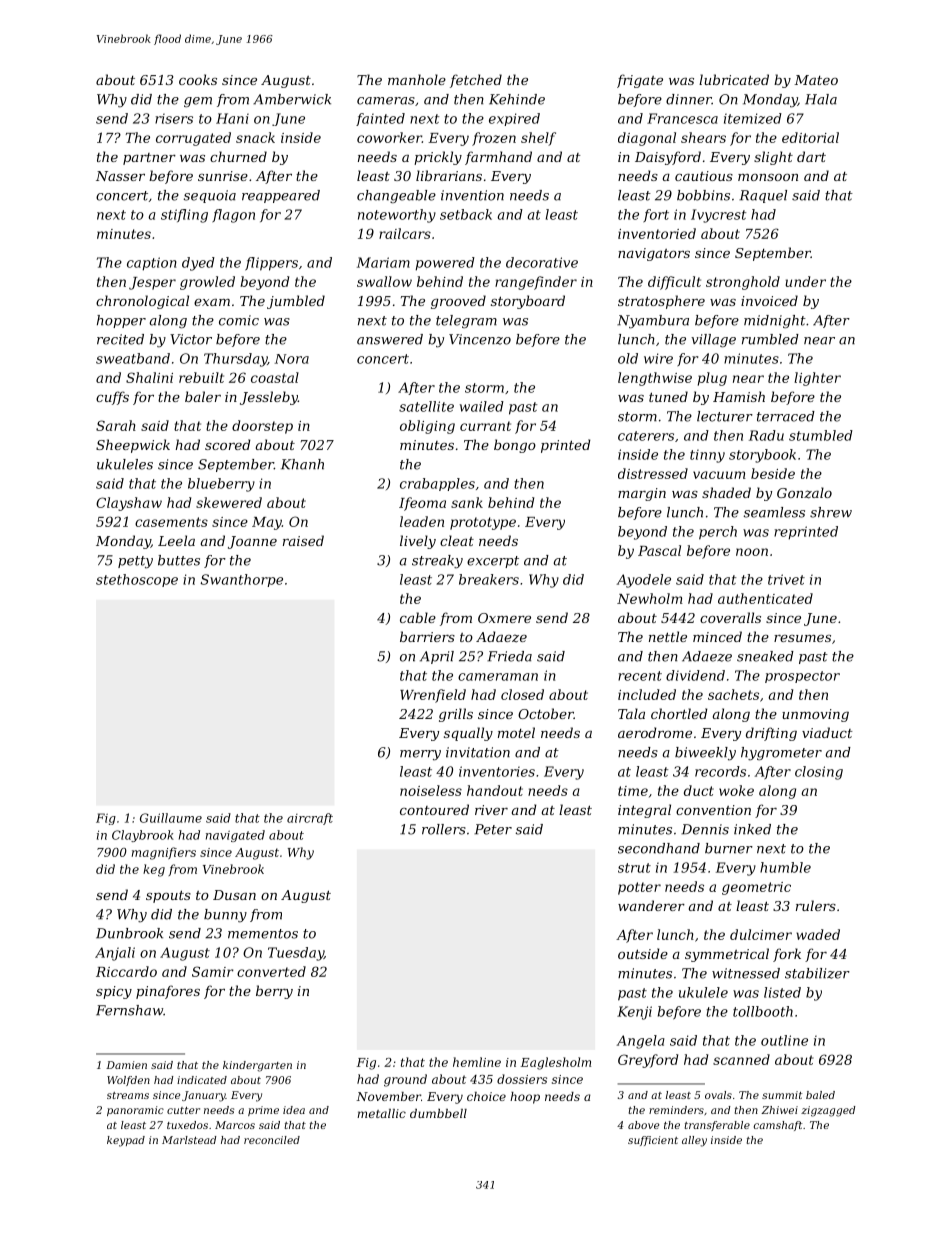 This image has width=952, height=1233. What do you see at coordinates (816, 80) in the image?
I see `Mateo` at bounding box center [816, 80].
